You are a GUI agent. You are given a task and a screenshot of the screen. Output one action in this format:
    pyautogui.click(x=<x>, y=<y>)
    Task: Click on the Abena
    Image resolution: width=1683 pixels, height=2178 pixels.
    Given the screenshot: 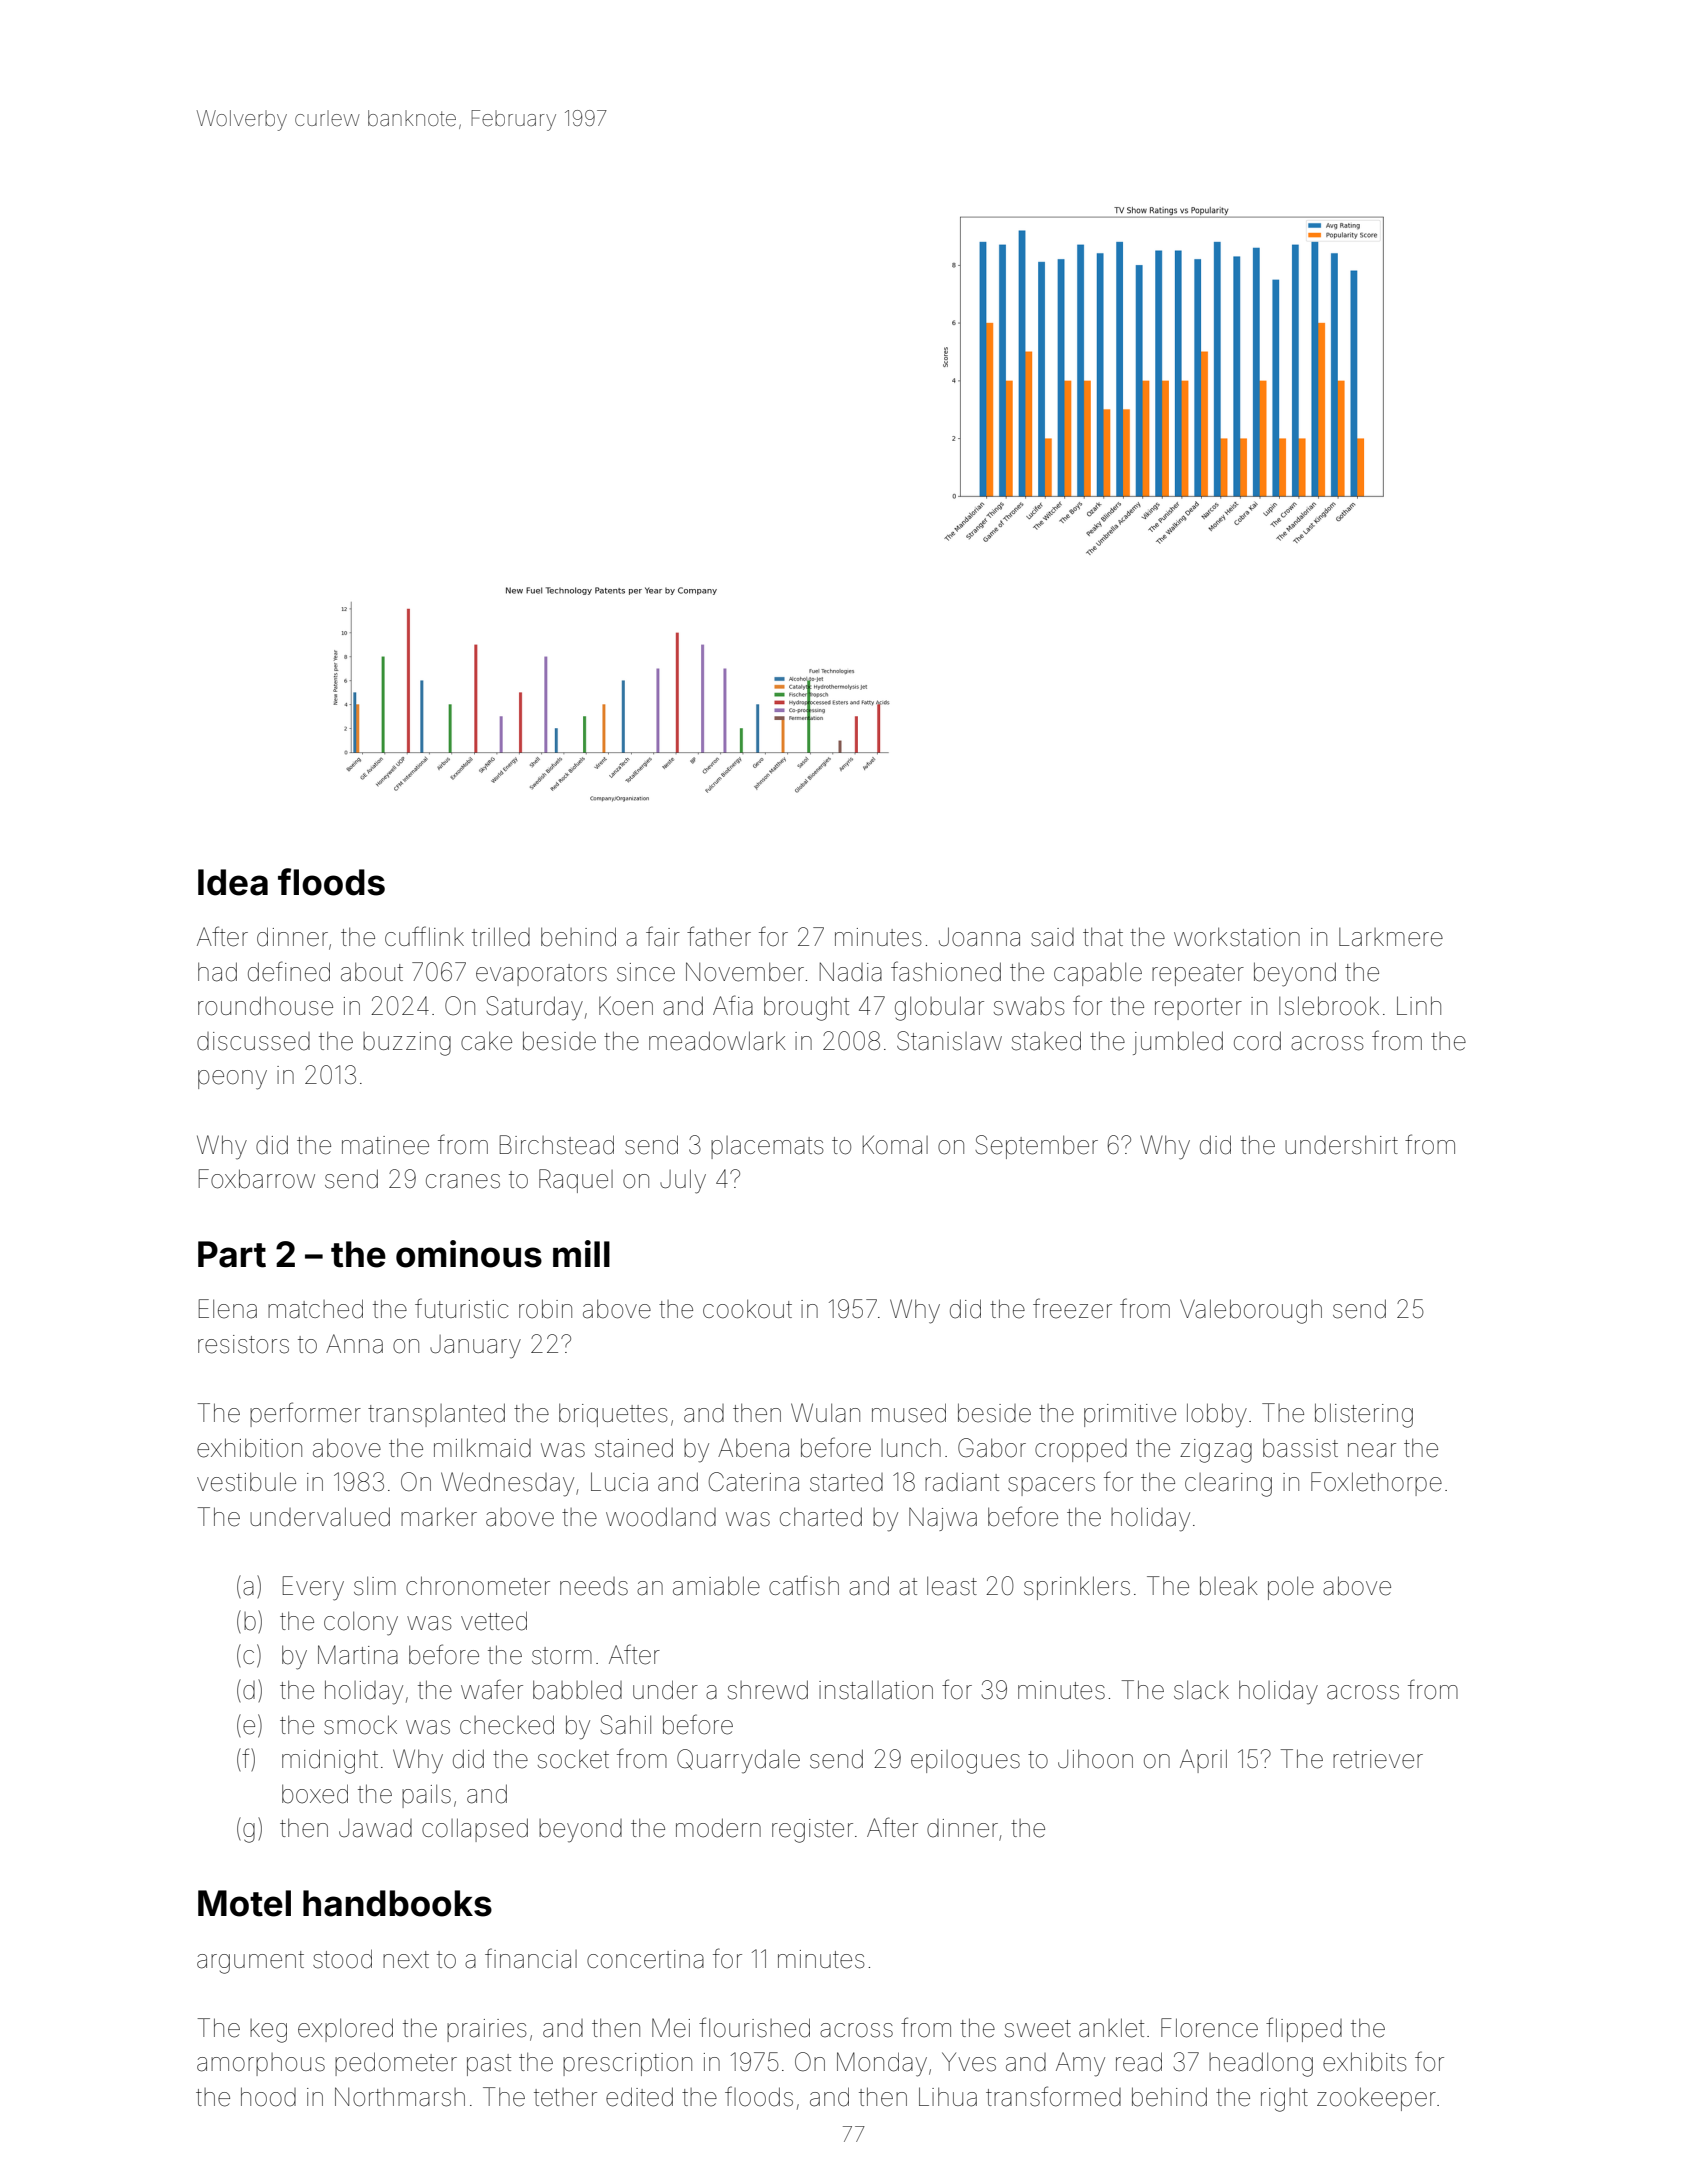 What is the action you would take?
    pyautogui.click(x=753, y=1448)
